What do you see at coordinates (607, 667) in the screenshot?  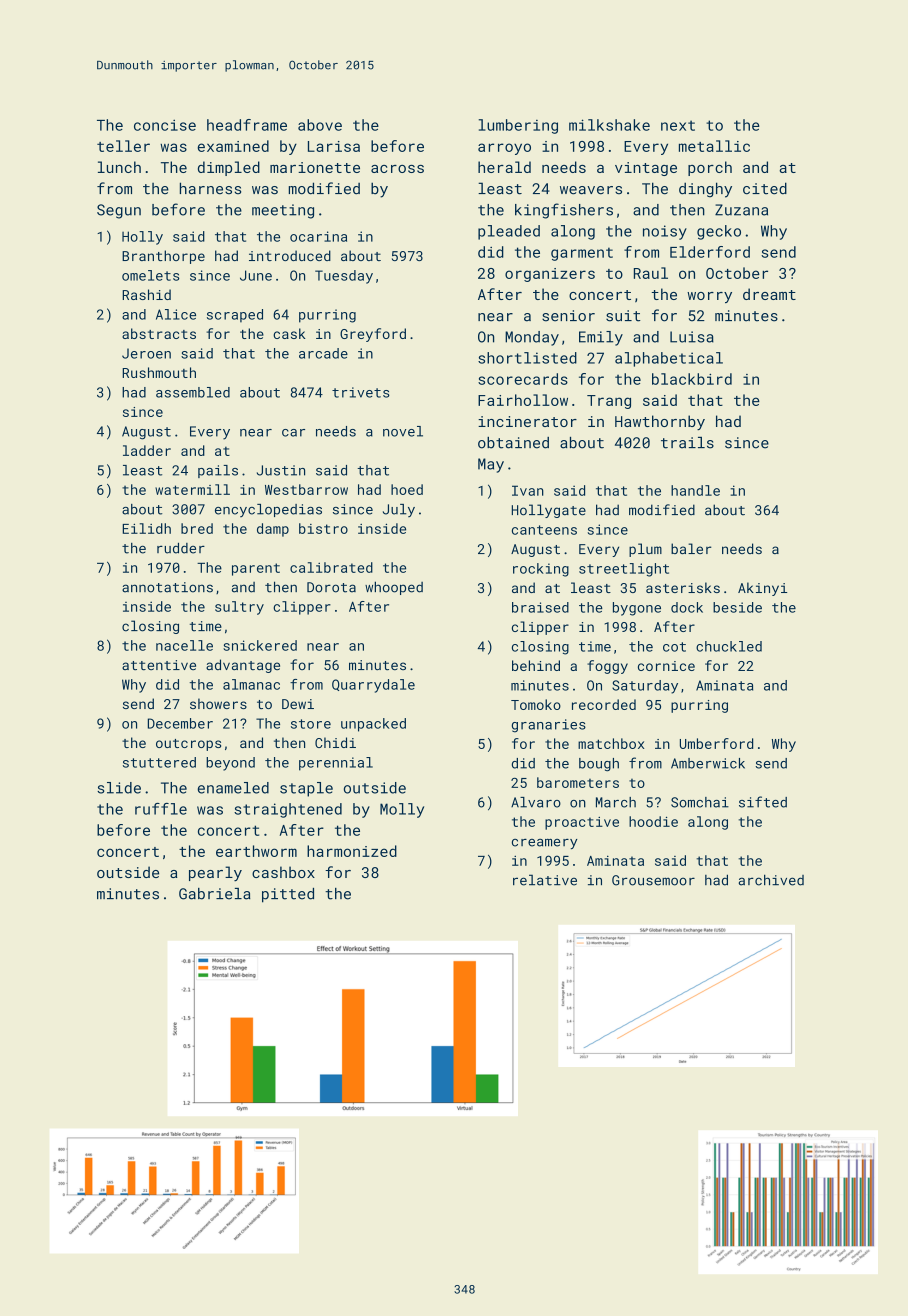 I see `foggy` at bounding box center [607, 667].
